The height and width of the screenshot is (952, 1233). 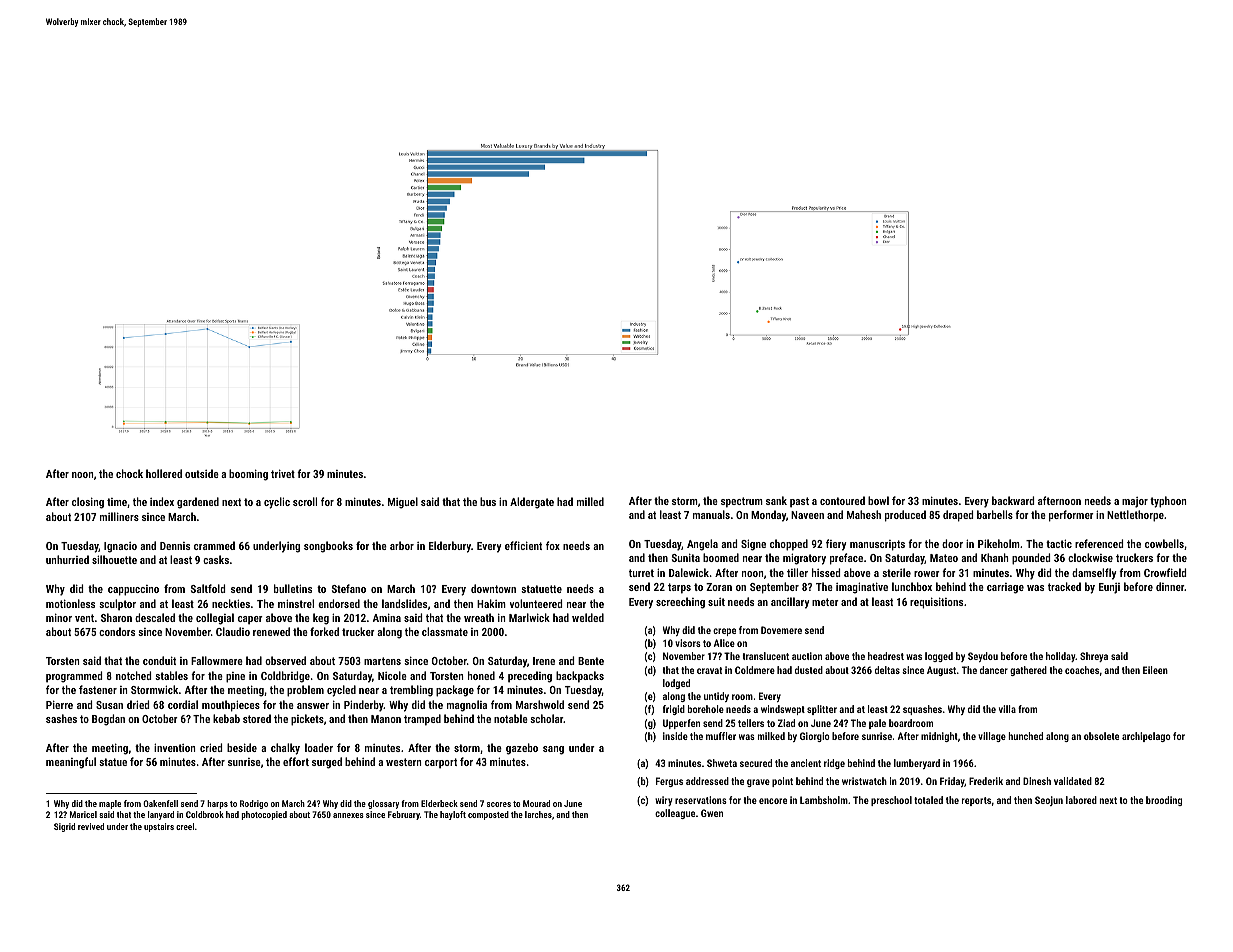 What do you see at coordinates (753, 545) in the screenshot?
I see `Signe` at bounding box center [753, 545].
